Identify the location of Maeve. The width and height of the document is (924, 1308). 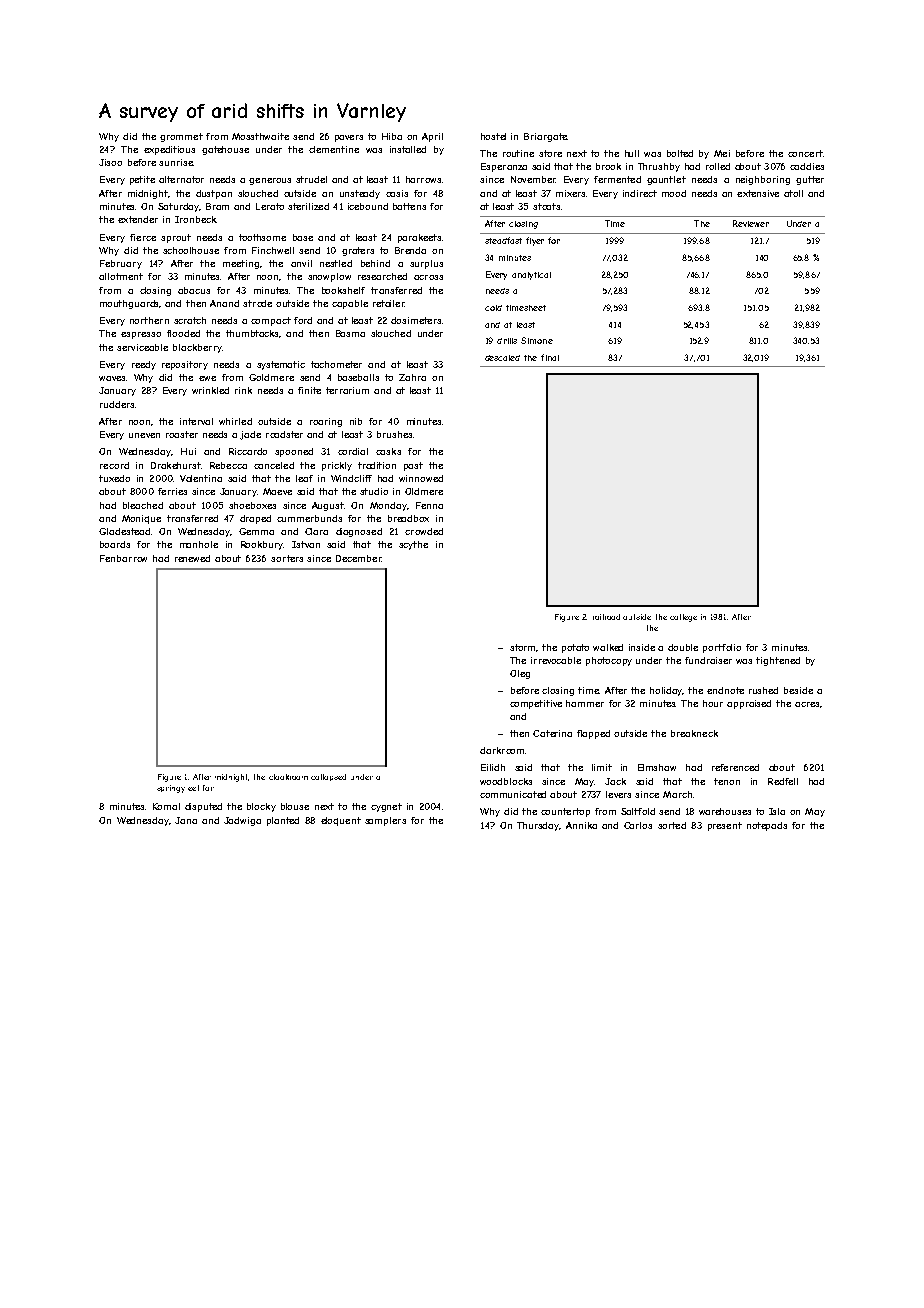
(277, 491).
